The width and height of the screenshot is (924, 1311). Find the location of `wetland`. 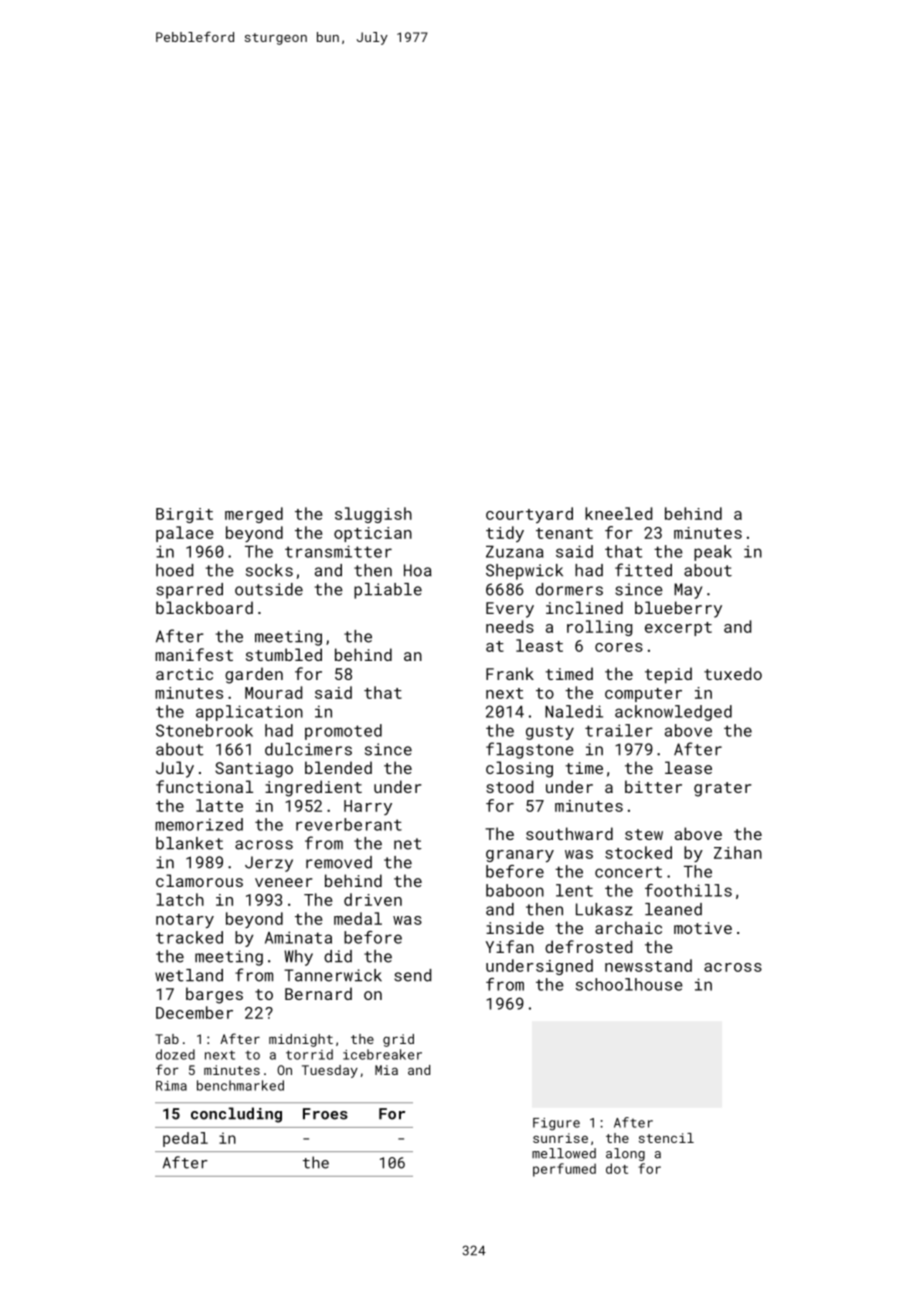

wetland is located at coordinates (189, 975).
